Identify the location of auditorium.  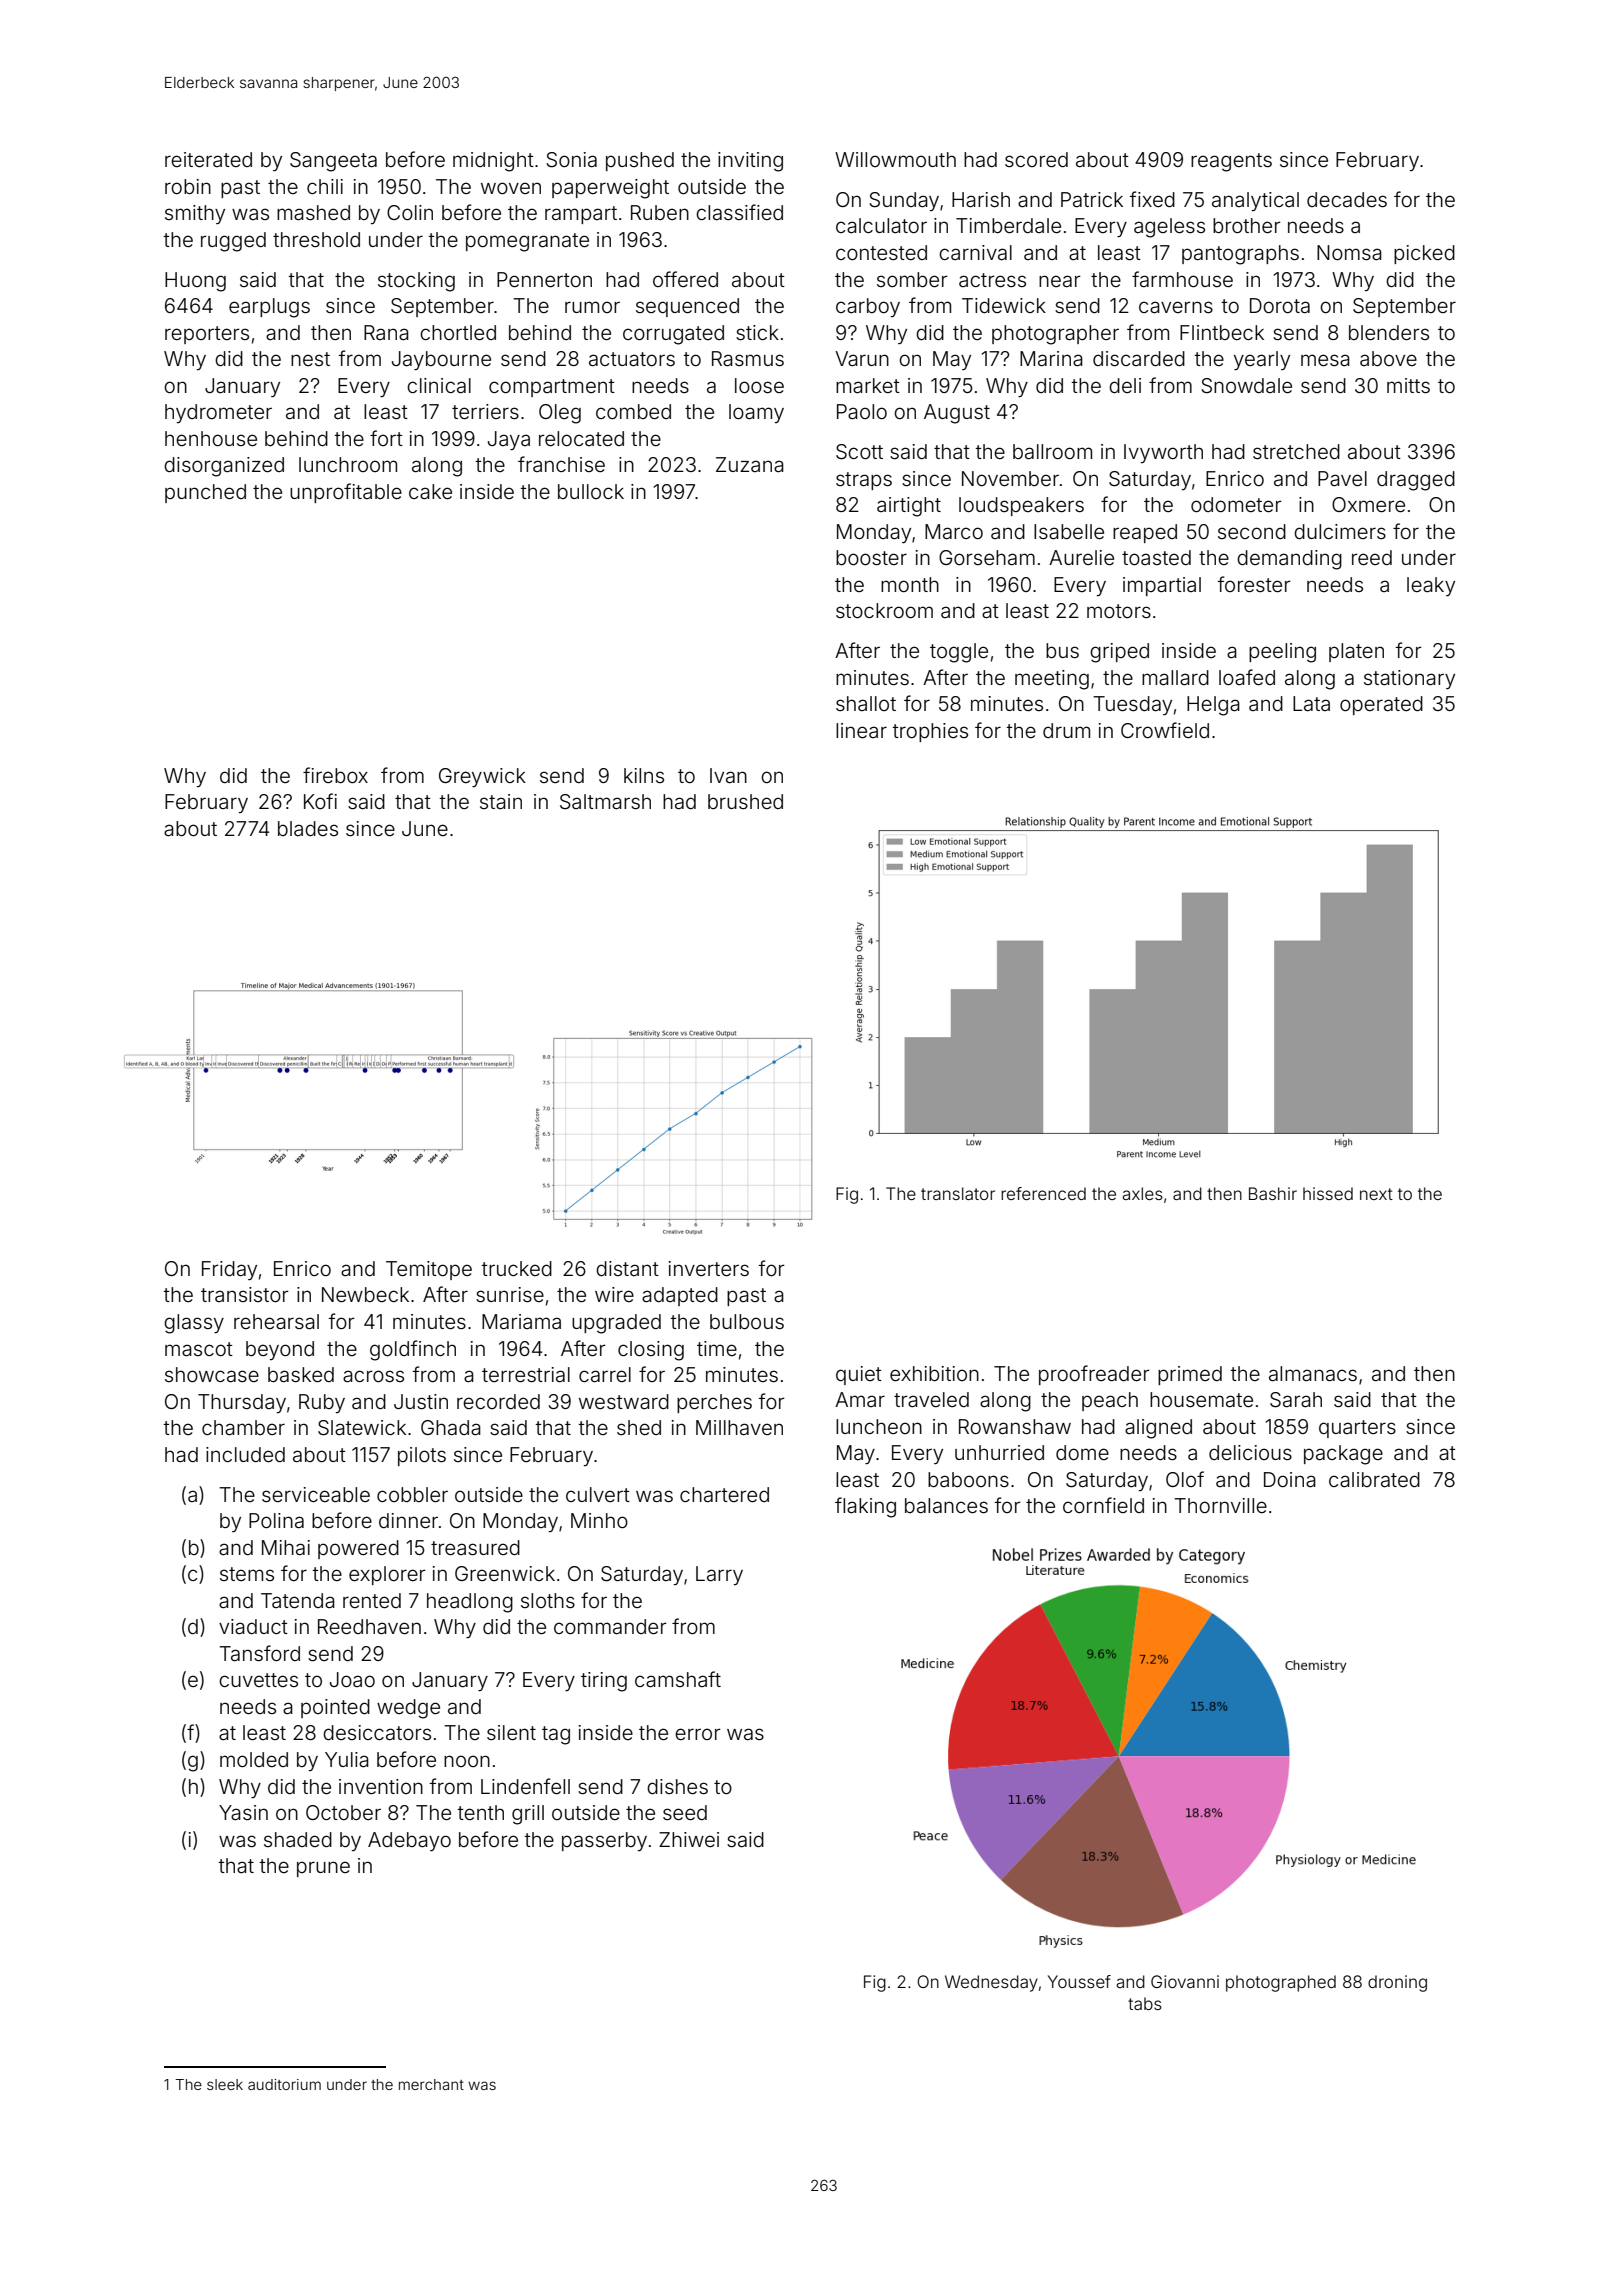
(284, 2084).
